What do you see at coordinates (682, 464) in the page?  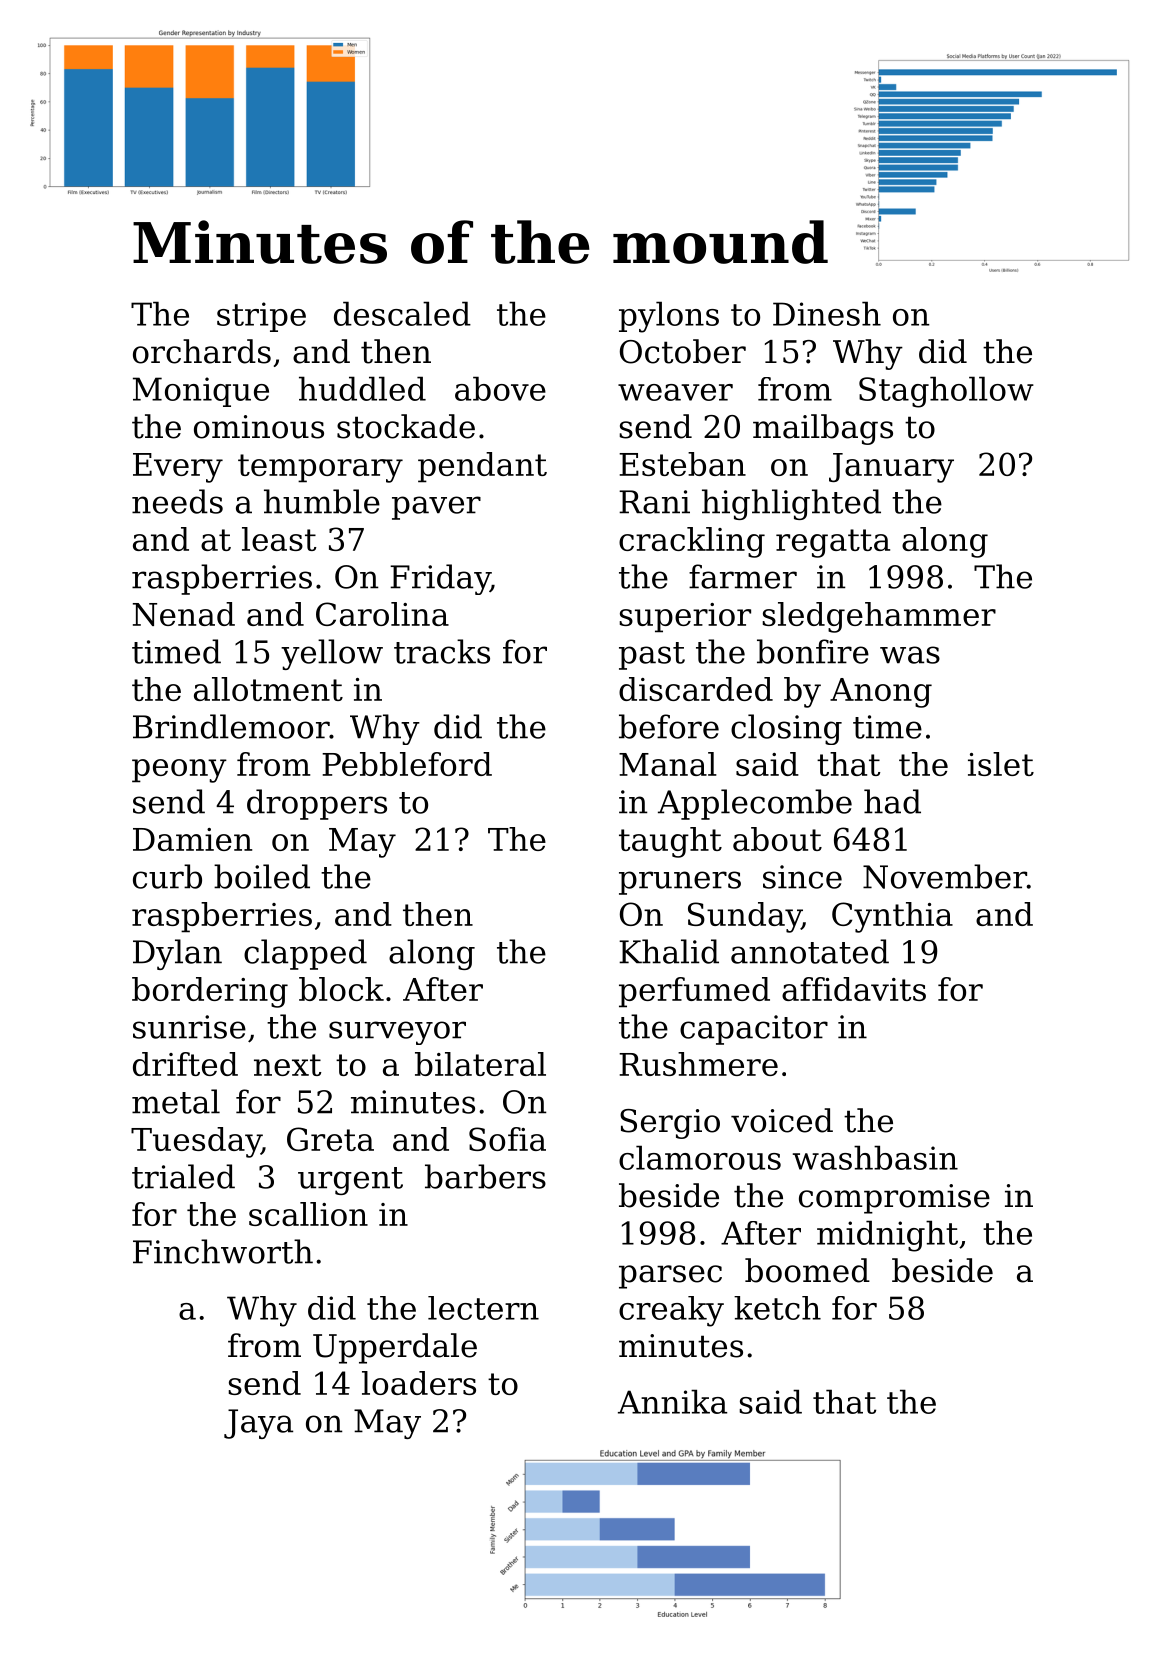 I see `Esteban` at bounding box center [682, 464].
